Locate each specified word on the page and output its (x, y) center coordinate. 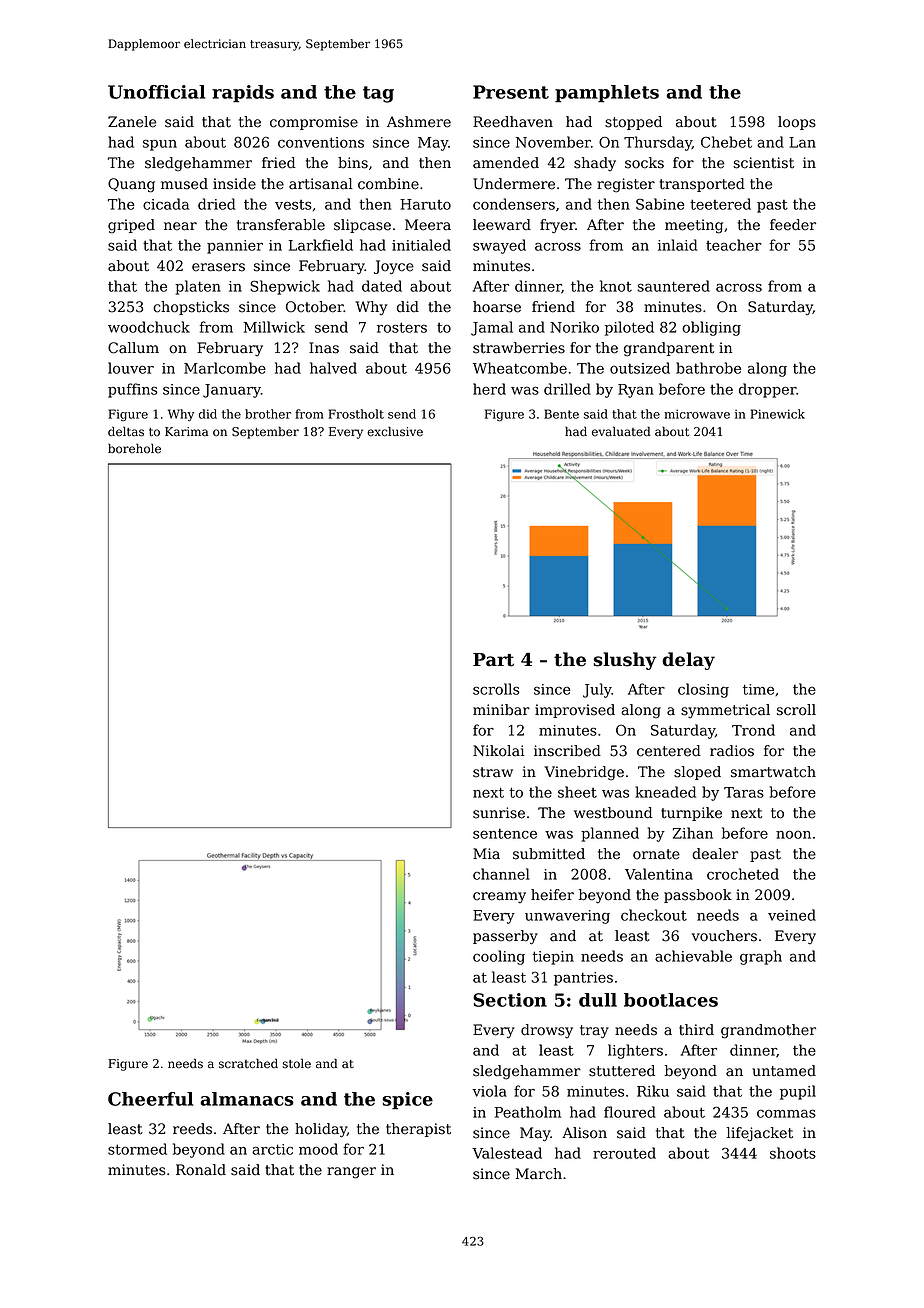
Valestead (507, 1153)
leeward (502, 225)
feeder (793, 225)
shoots (793, 1153)
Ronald (201, 1170)
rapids (243, 94)
